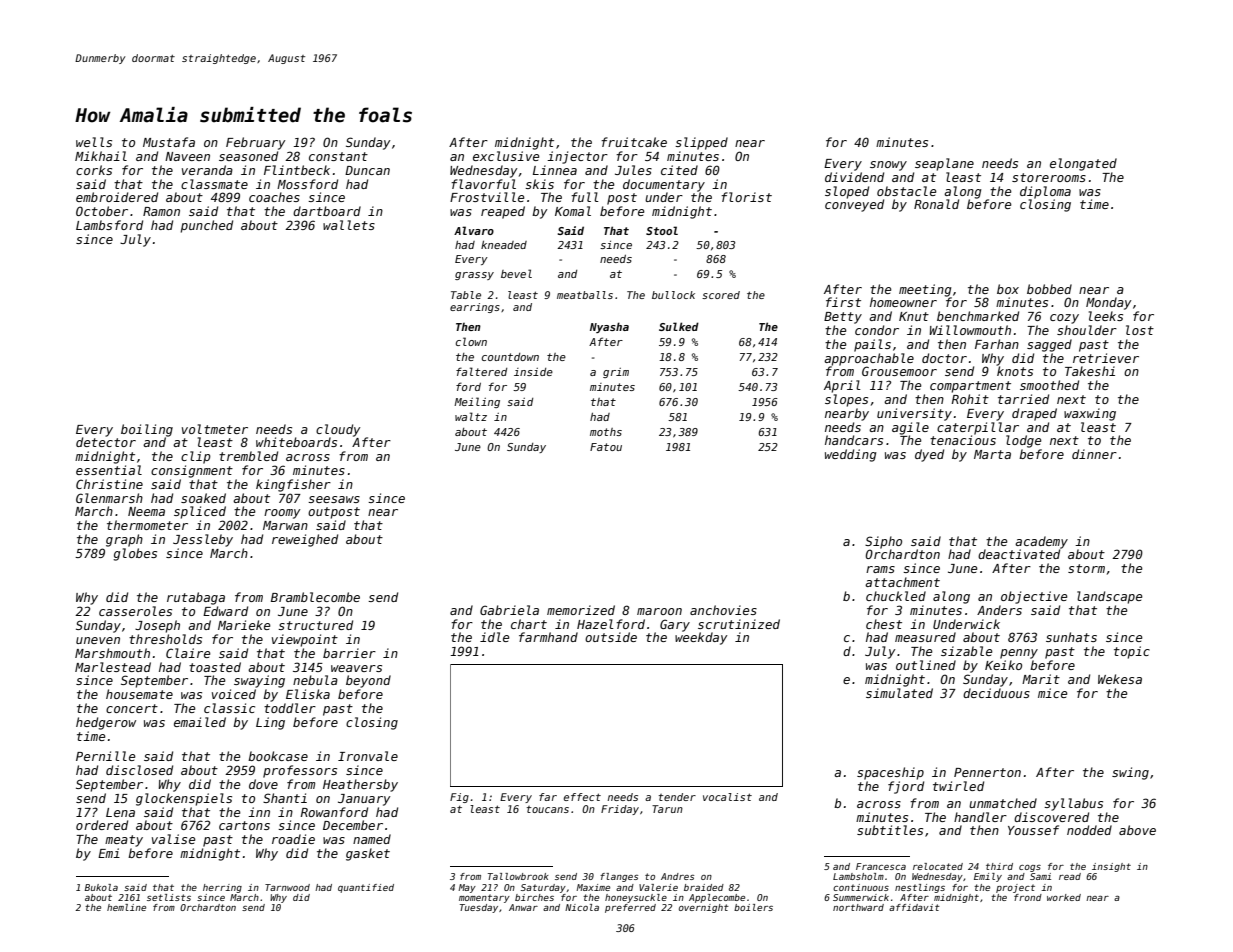  Describe the element at coordinates (102, 211) in the screenshot. I see `October` at that location.
